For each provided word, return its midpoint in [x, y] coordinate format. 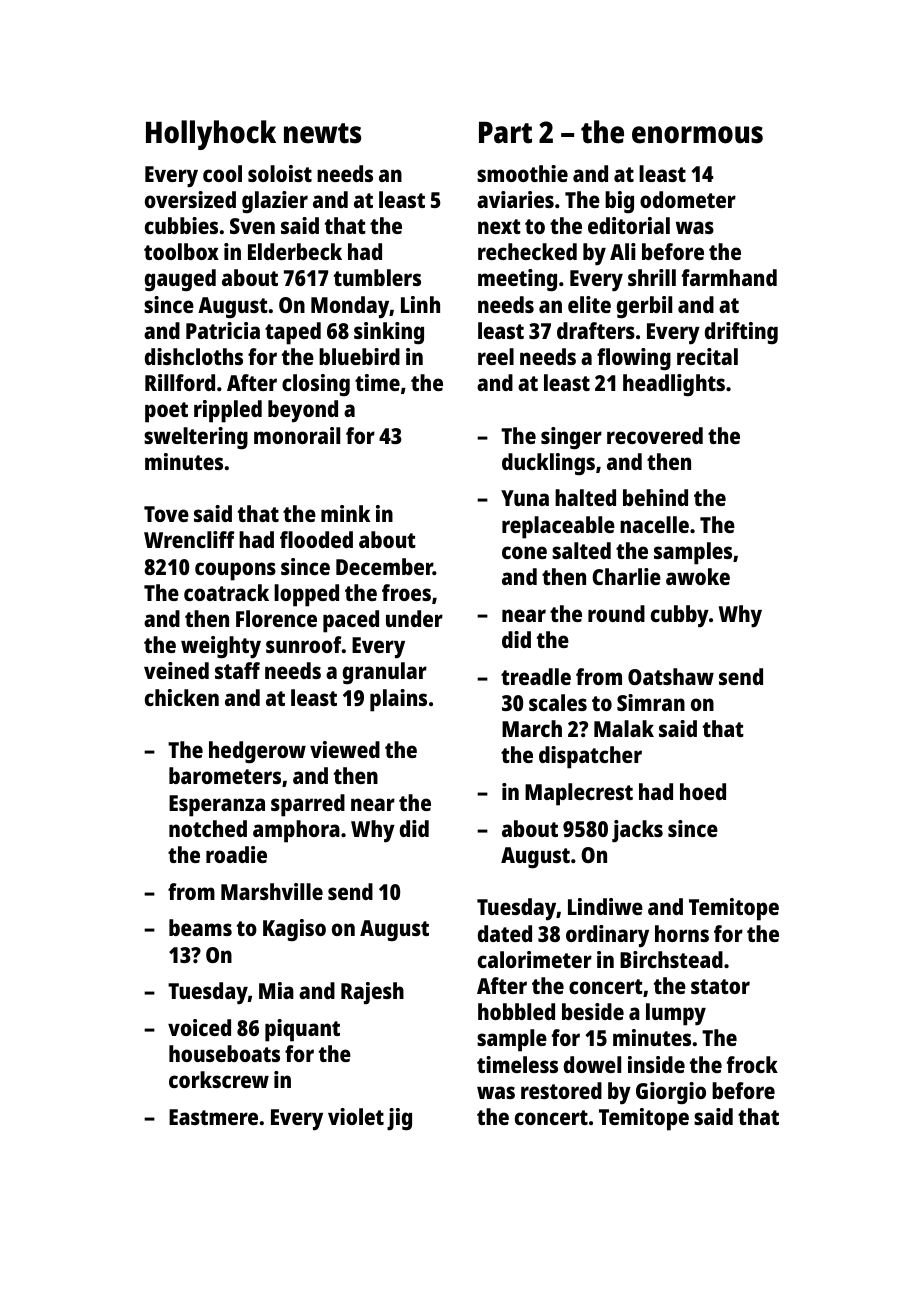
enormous [697, 135]
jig [399, 1119]
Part [505, 133]
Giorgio [671, 1093]
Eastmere [213, 1117]
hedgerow [257, 752]
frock [752, 1064]
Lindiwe [605, 906]
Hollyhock [211, 135]
